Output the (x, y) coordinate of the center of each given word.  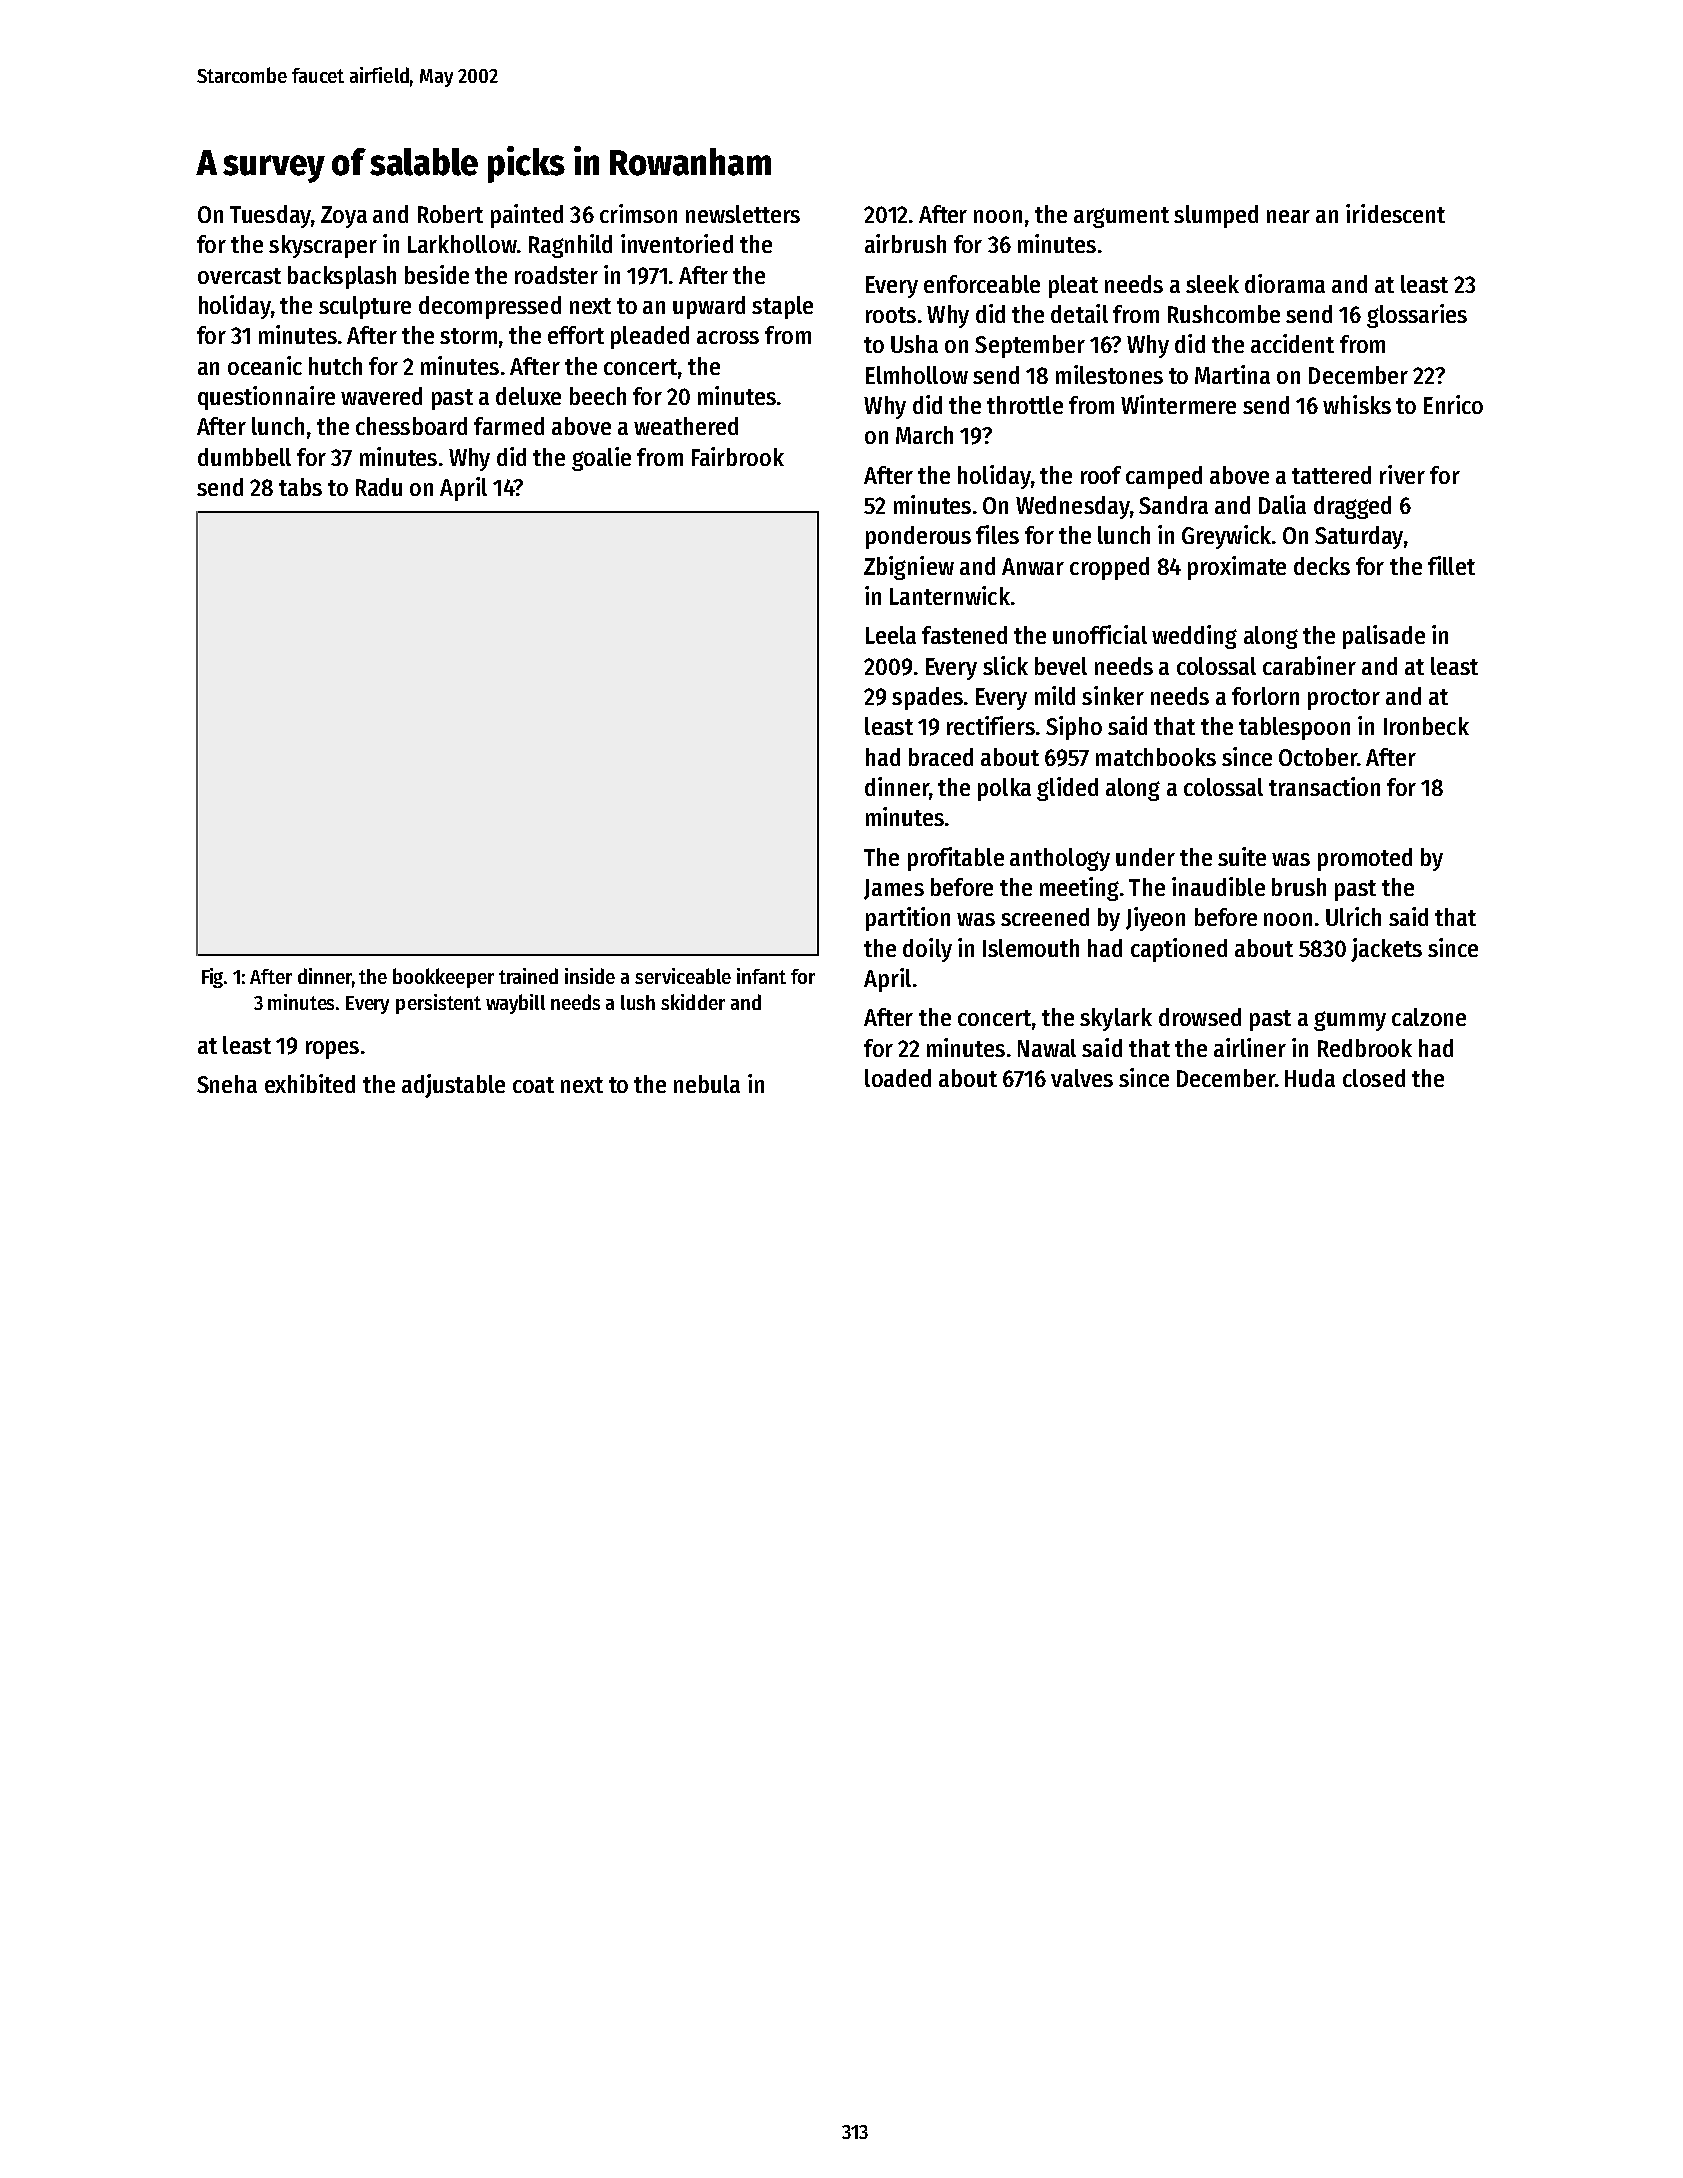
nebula (707, 1084)
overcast (239, 276)
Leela (891, 635)
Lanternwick (950, 595)
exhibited (310, 1083)
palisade (1384, 637)
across (728, 337)
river (1402, 474)
